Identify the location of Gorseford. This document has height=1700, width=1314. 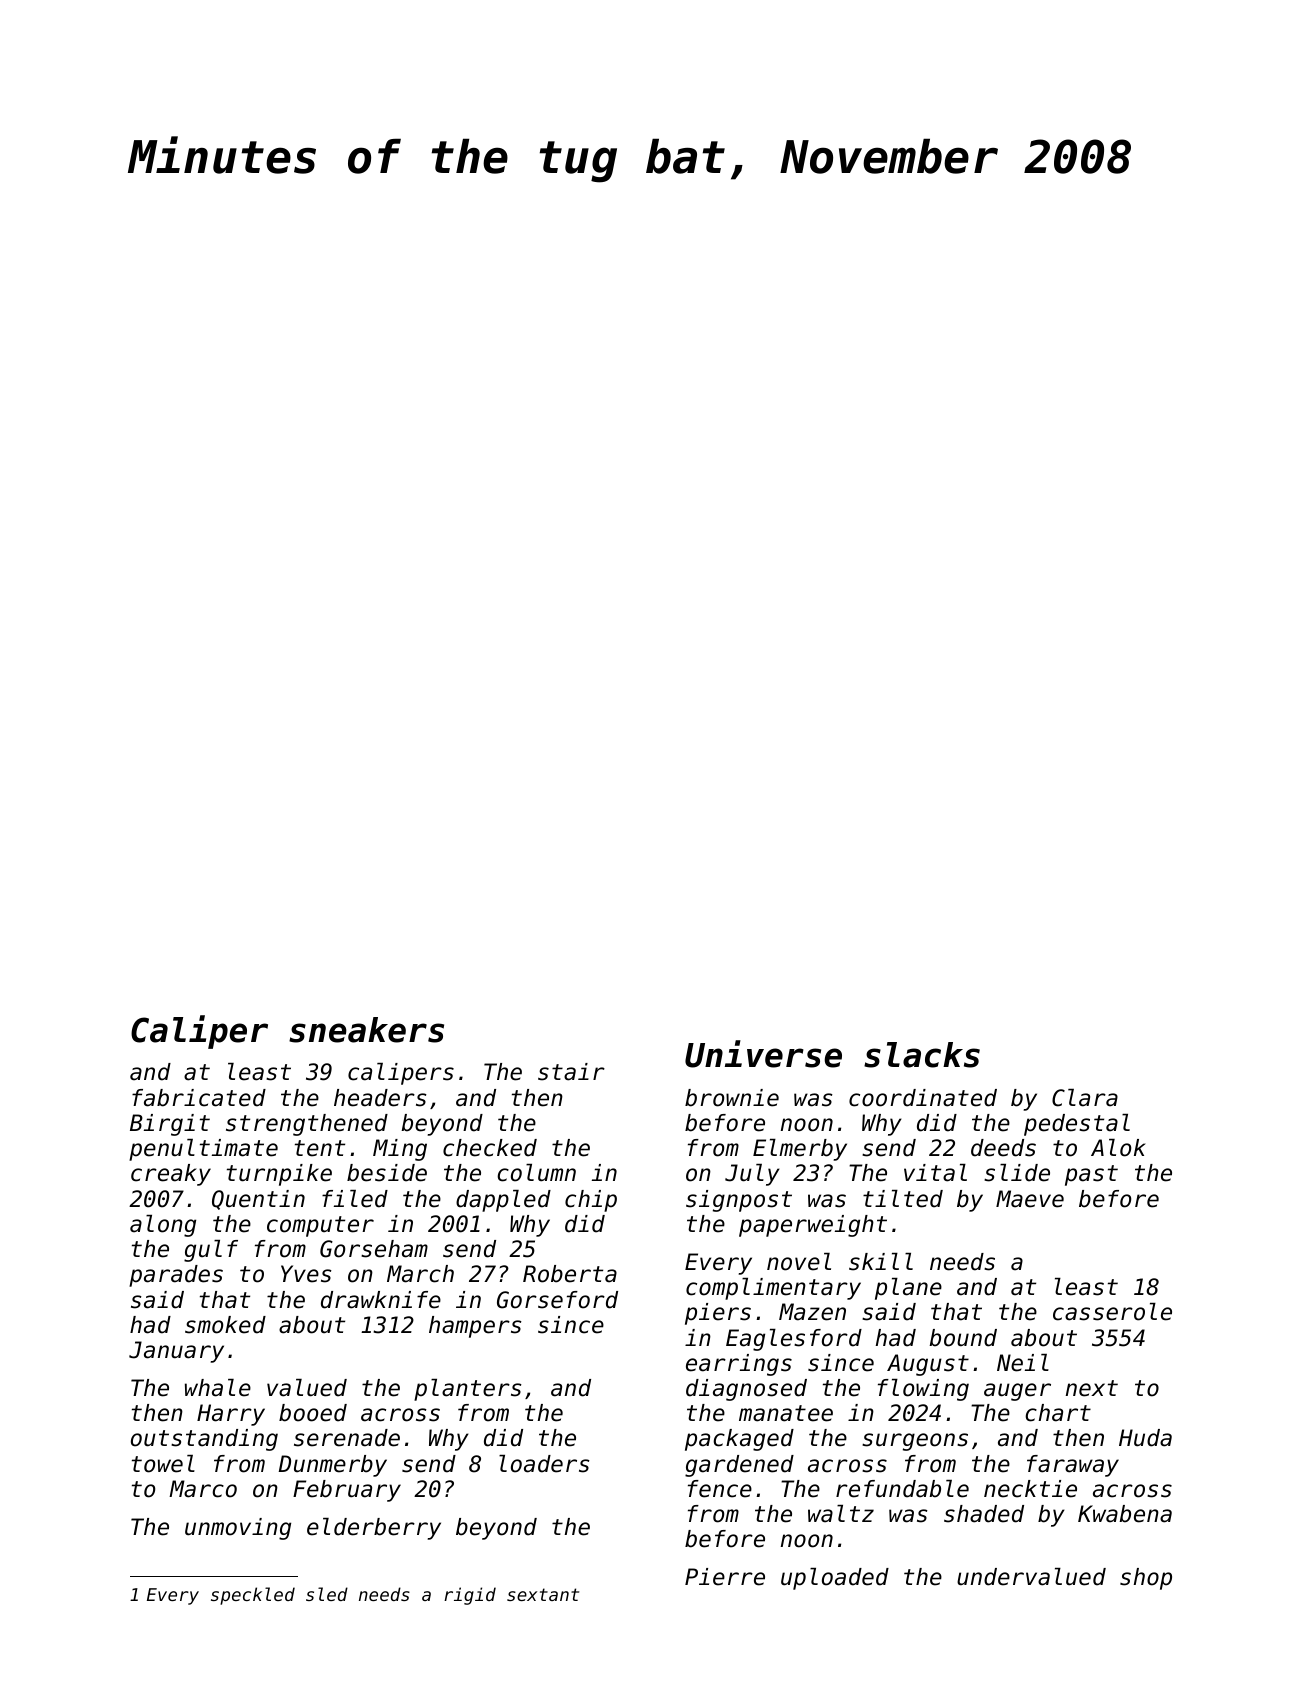
(557, 1300).
